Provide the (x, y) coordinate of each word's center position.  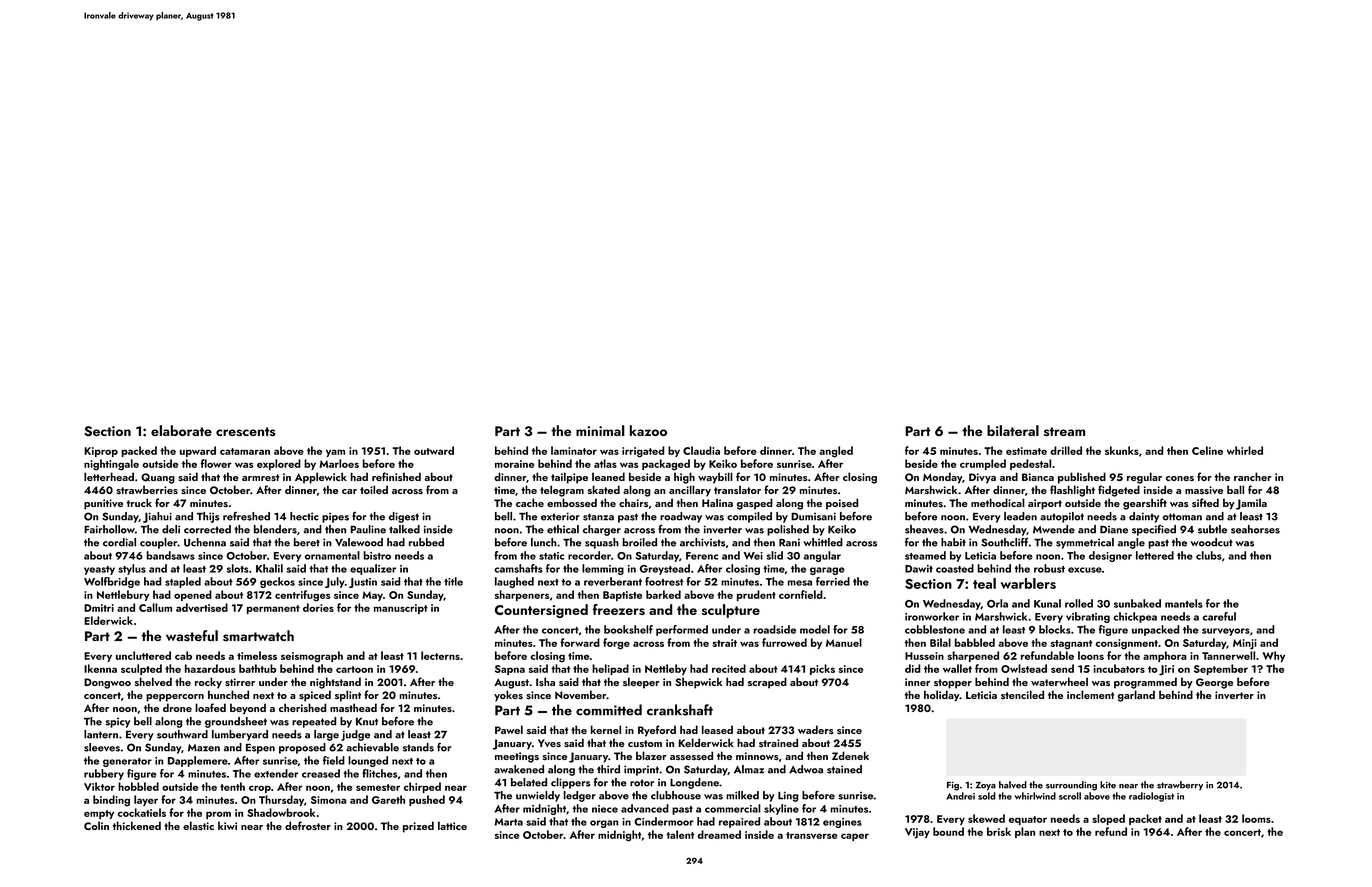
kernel (606, 729)
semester (378, 787)
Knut (367, 721)
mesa (800, 583)
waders (816, 729)
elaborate (181, 430)
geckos (277, 582)
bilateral (1013, 430)
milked (742, 795)
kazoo (648, 430)
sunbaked (1137, 603)
